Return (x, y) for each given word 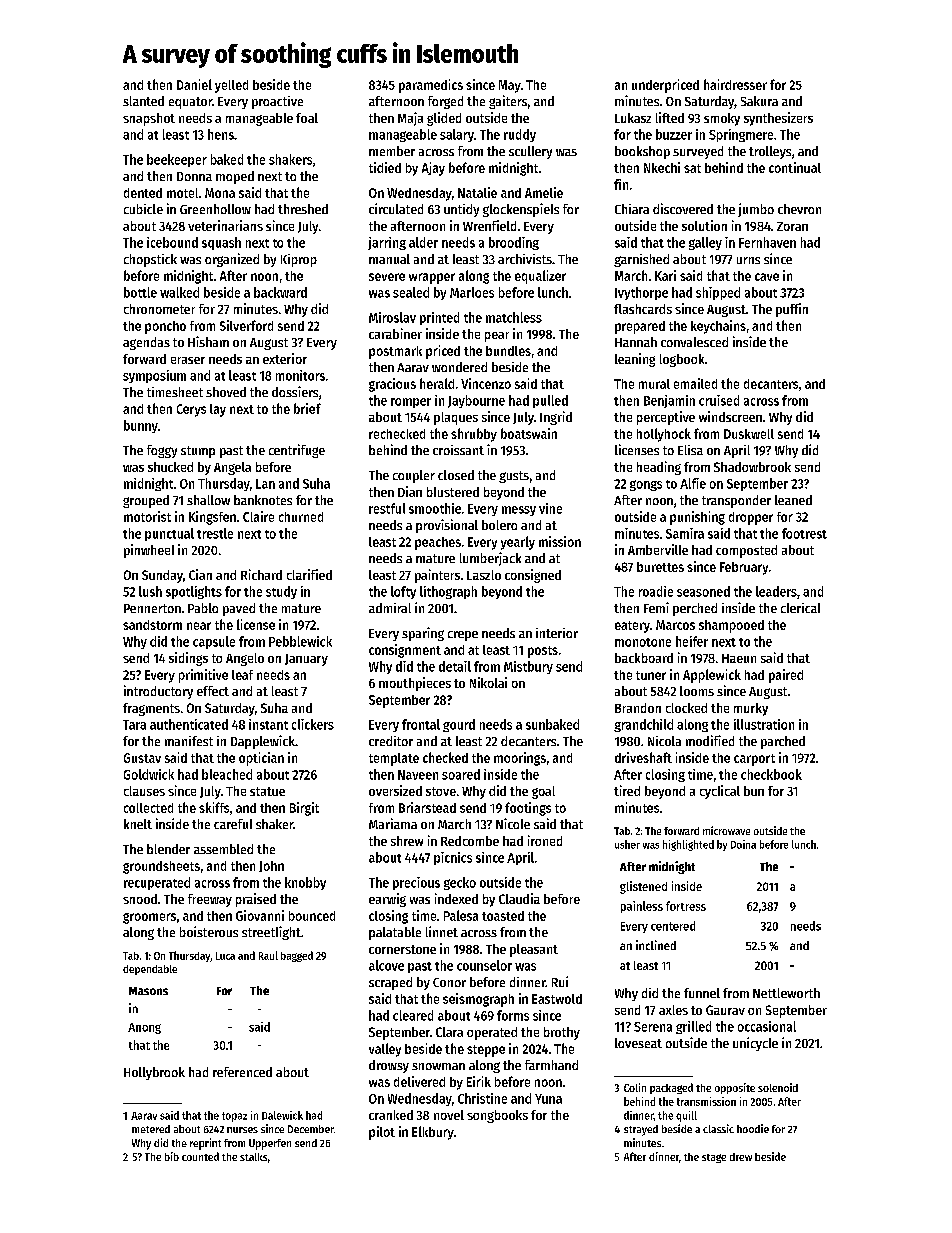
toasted (503, 916)
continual (795, 167)
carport (754, 760)
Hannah (636, 342)
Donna (194, 176)
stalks (253, 1157)
